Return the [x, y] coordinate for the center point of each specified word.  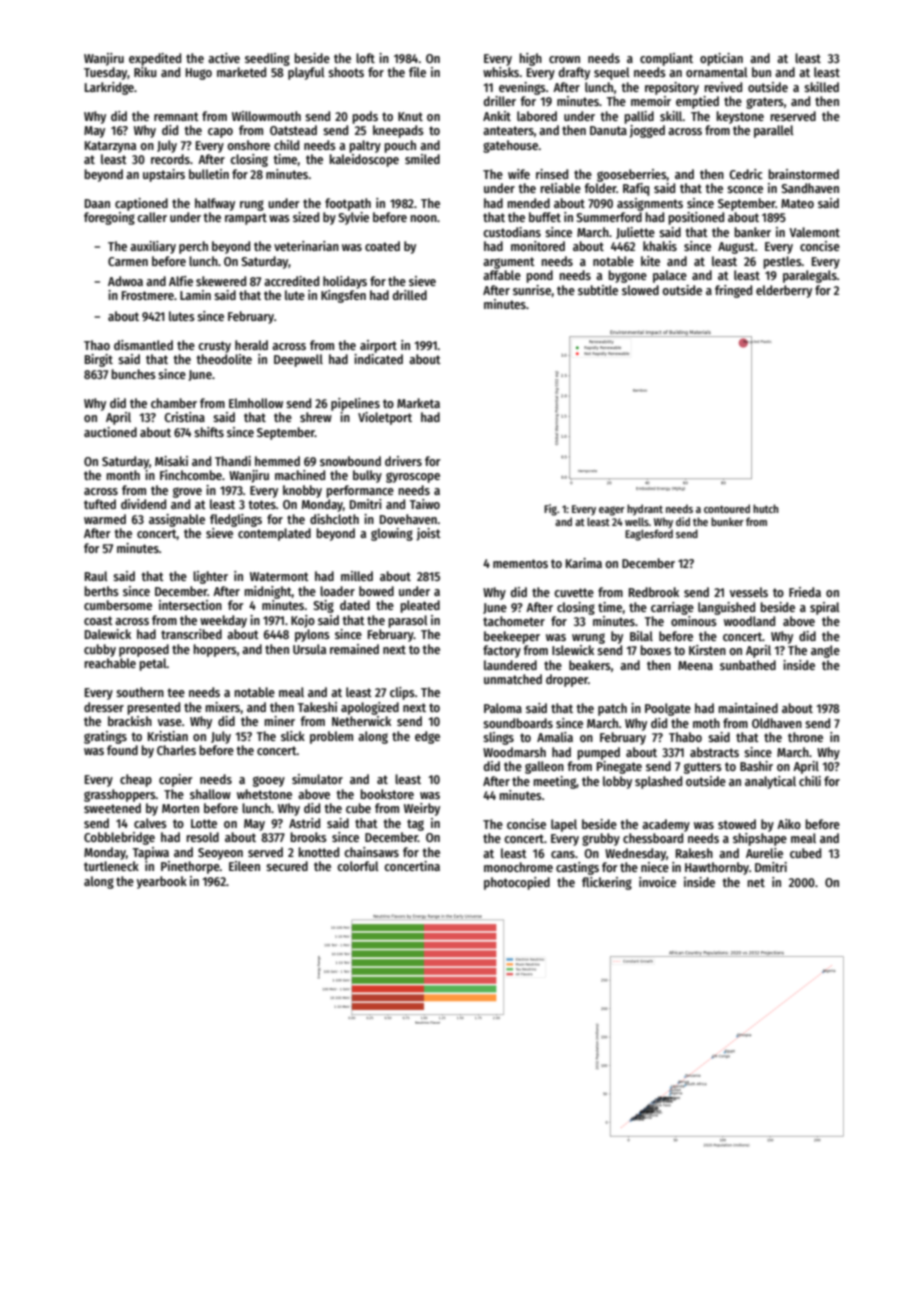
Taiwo [425, 504]
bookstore [387, 794]
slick [293, 736]
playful [306, 73]
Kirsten [707, 650]
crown [564, 59]
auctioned [110, 432]
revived [723, 87]
